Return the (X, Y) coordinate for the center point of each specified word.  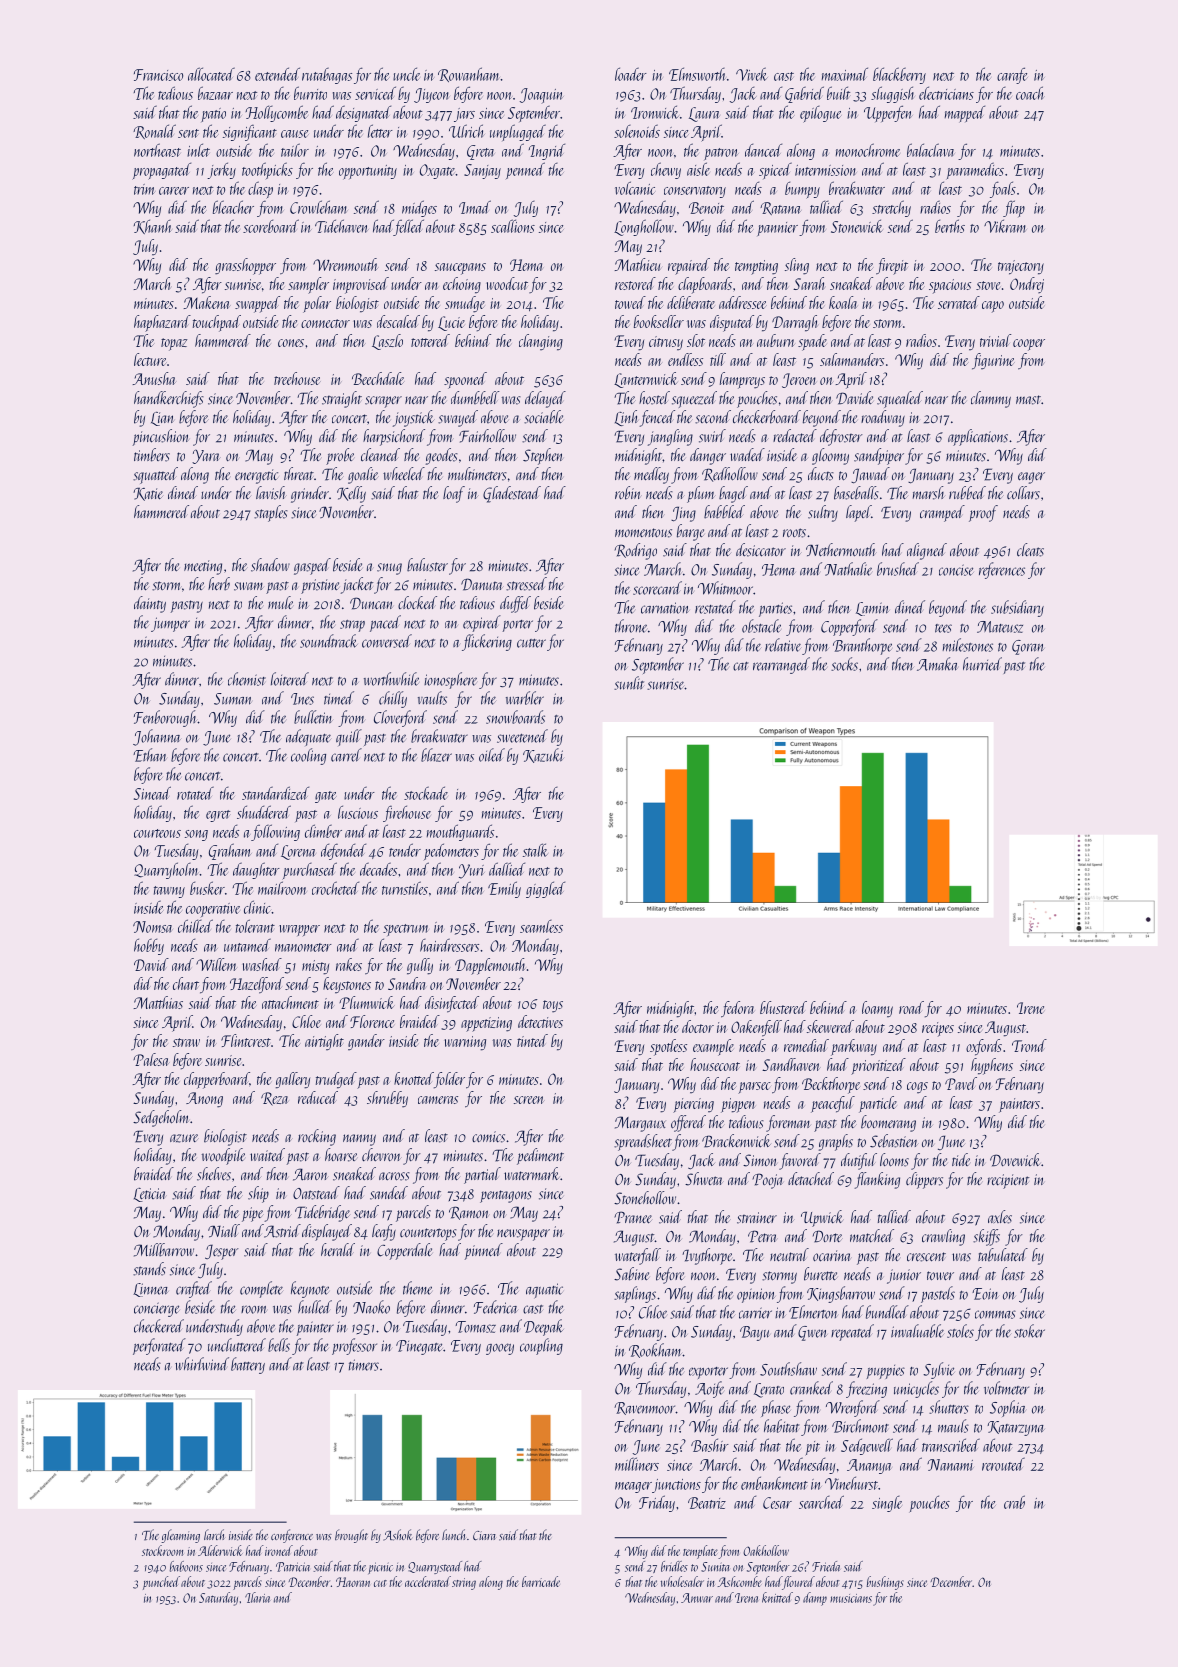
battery (248, 1365)
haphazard (162, 323)
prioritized (878, 1066)
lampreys (742, 380)
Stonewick (857, 226)
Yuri (472, 871)
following (275, 832)
